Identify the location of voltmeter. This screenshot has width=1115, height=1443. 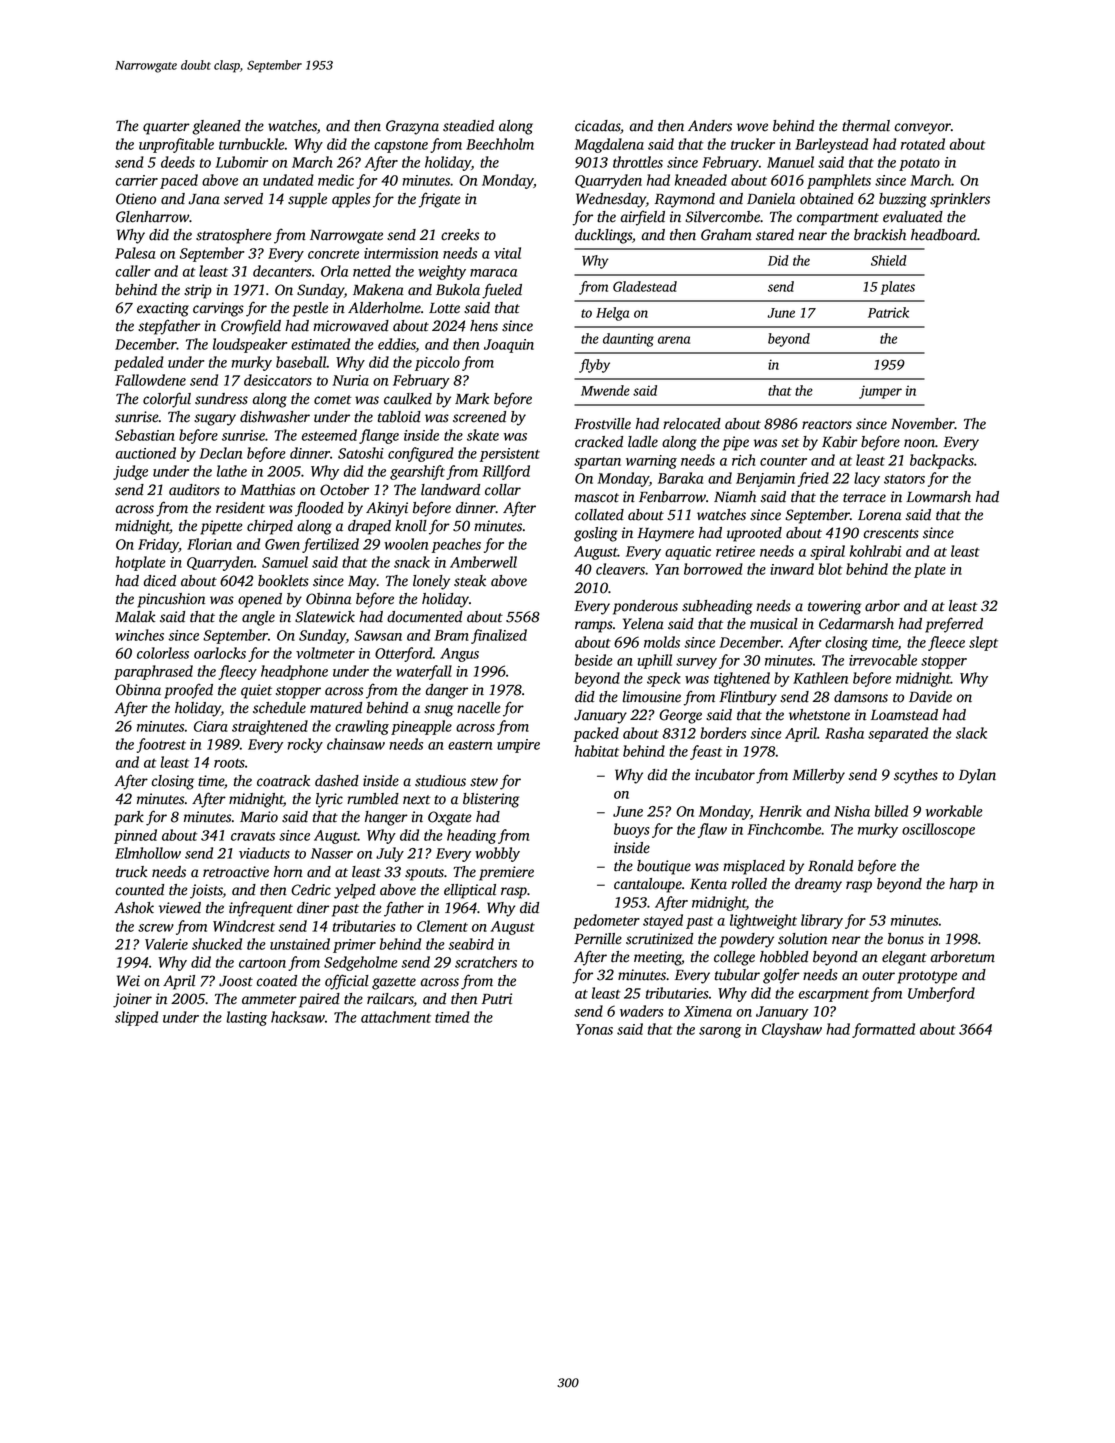
(325, 653).
